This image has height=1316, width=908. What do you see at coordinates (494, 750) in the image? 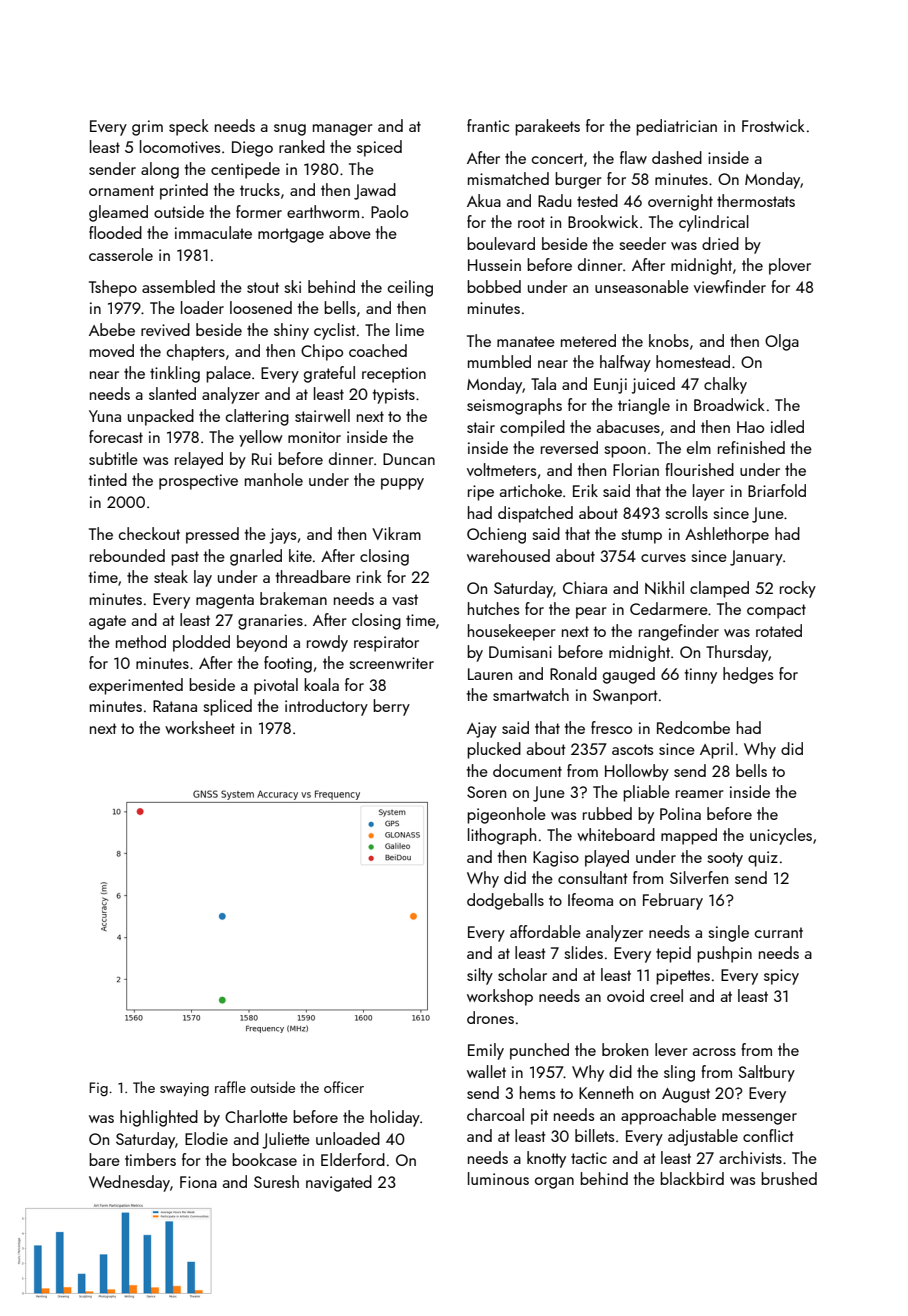
I see `plucked` at bounding box center [494, 750].
